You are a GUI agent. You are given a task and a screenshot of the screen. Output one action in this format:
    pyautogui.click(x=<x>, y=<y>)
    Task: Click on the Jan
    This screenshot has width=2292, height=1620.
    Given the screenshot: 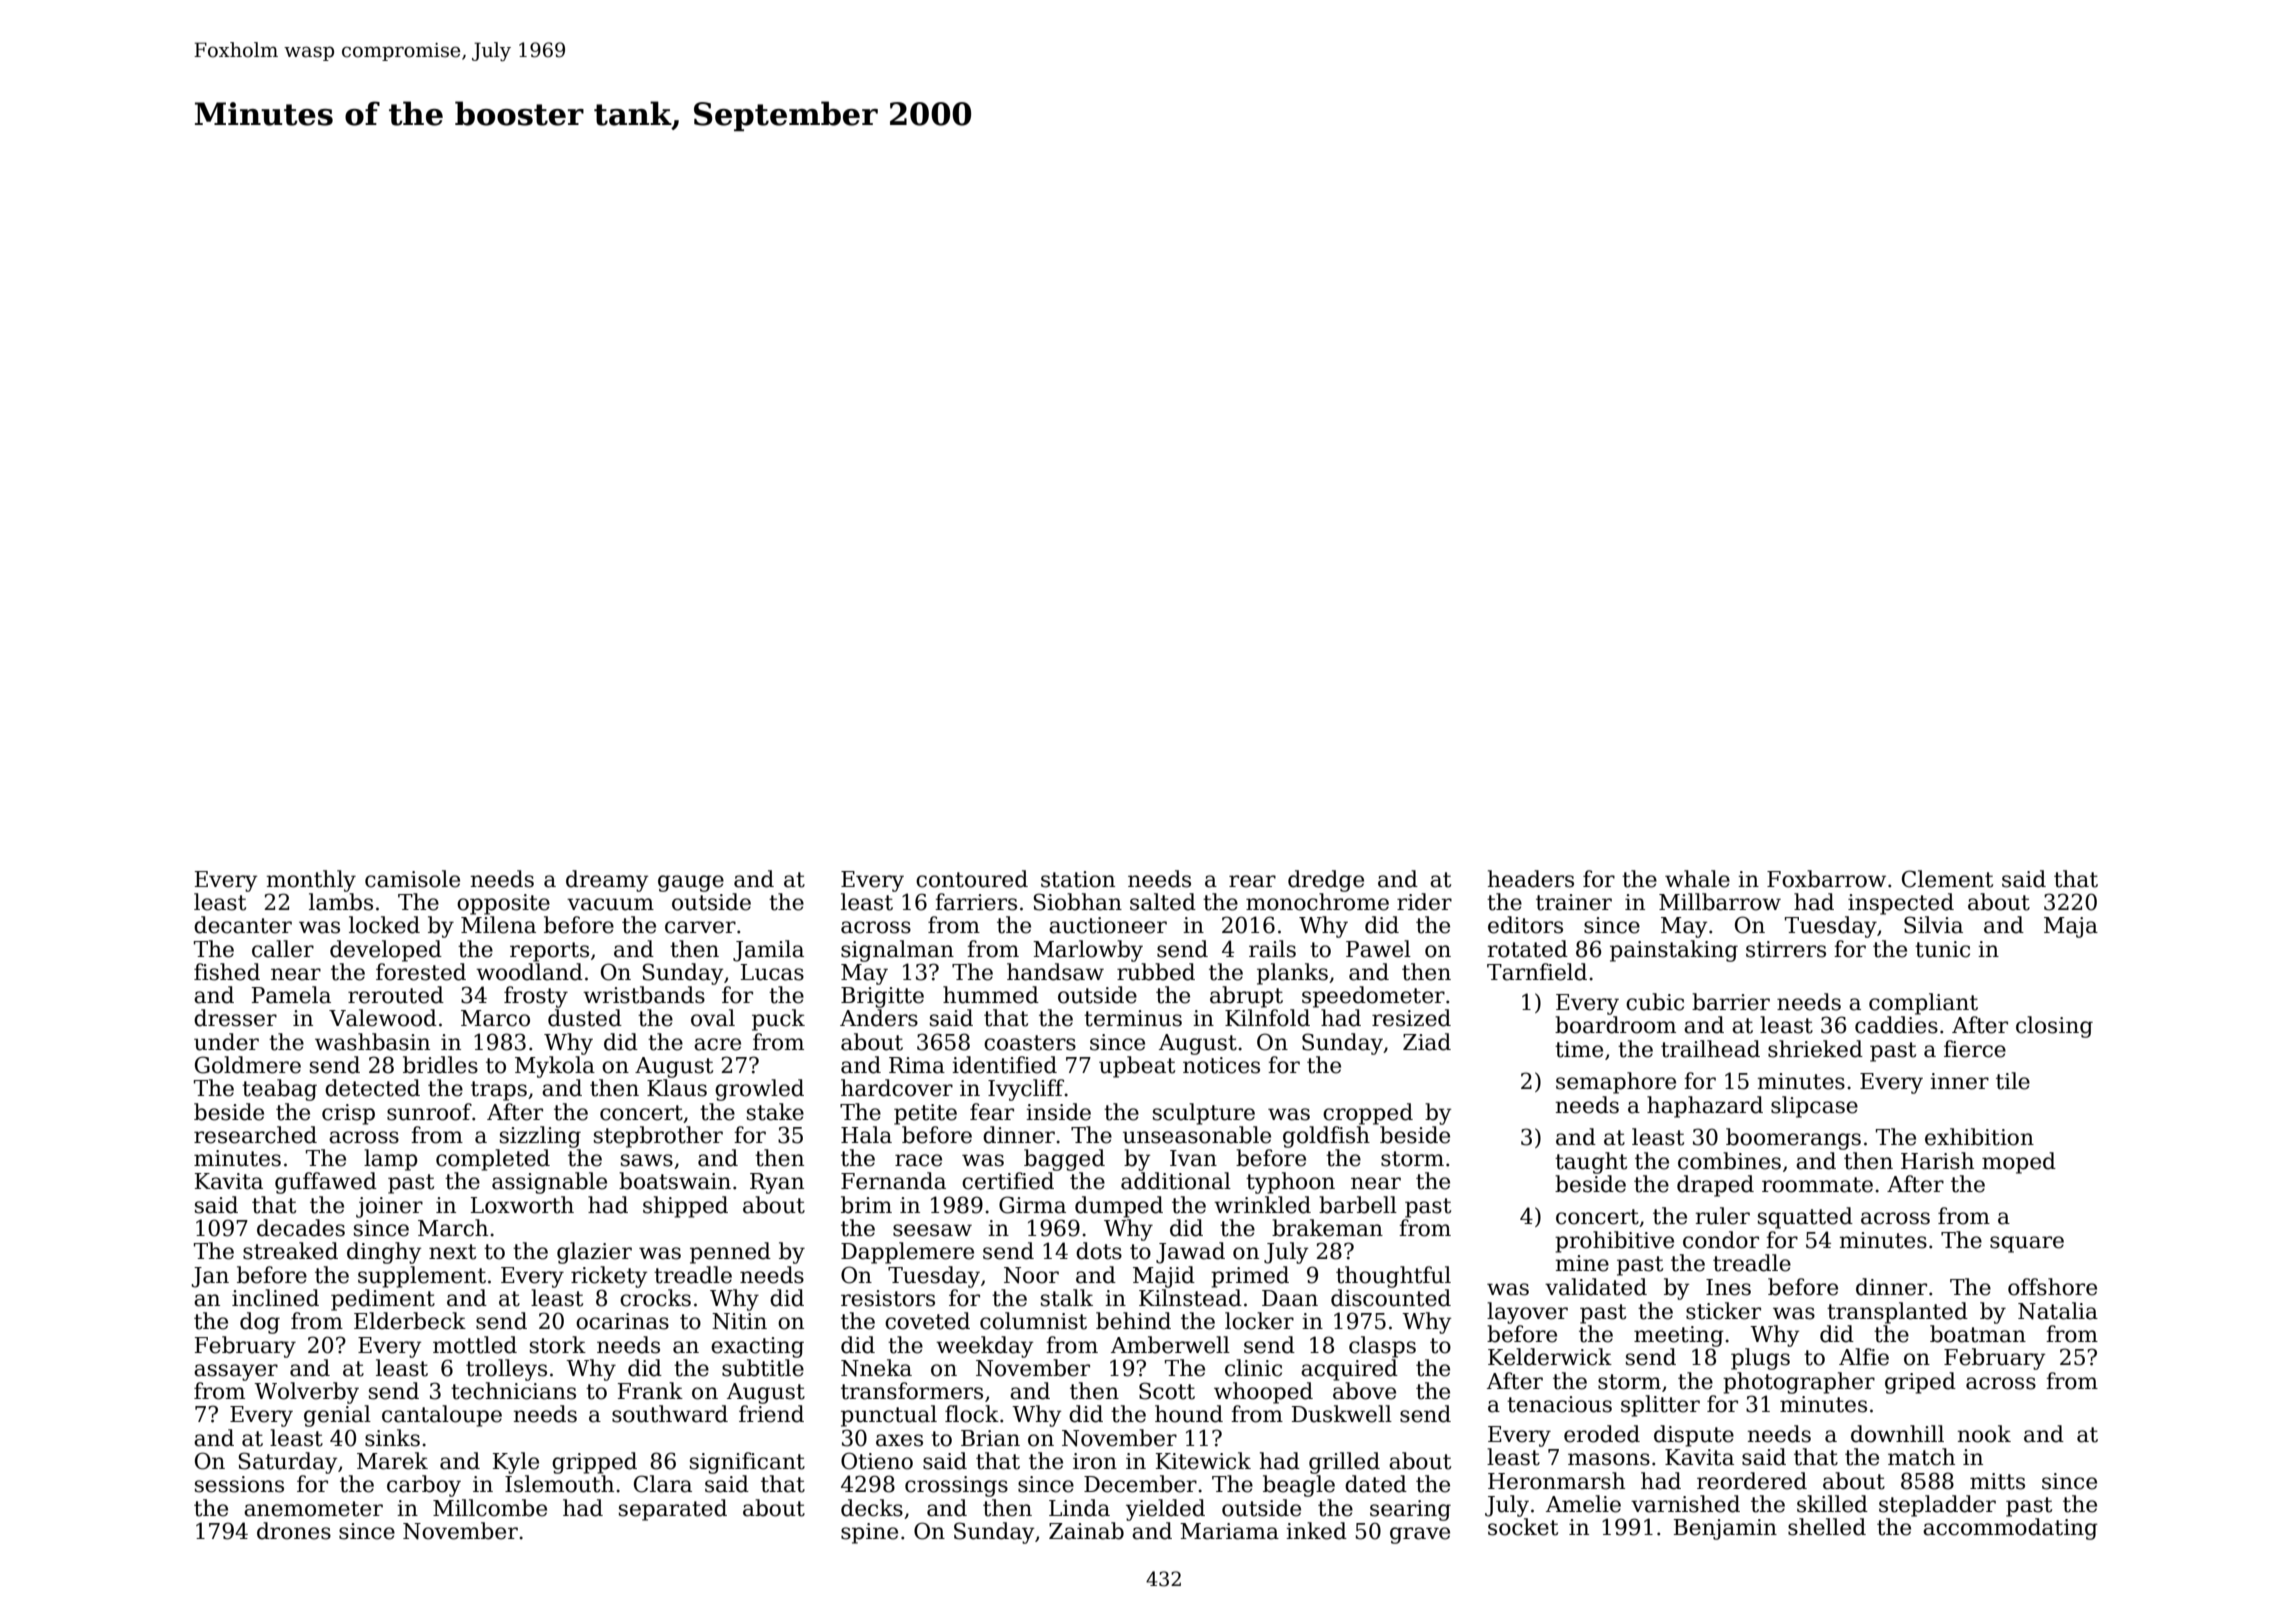 What is the action you would take?
    pyautogui.click(x=210, y=1277)
